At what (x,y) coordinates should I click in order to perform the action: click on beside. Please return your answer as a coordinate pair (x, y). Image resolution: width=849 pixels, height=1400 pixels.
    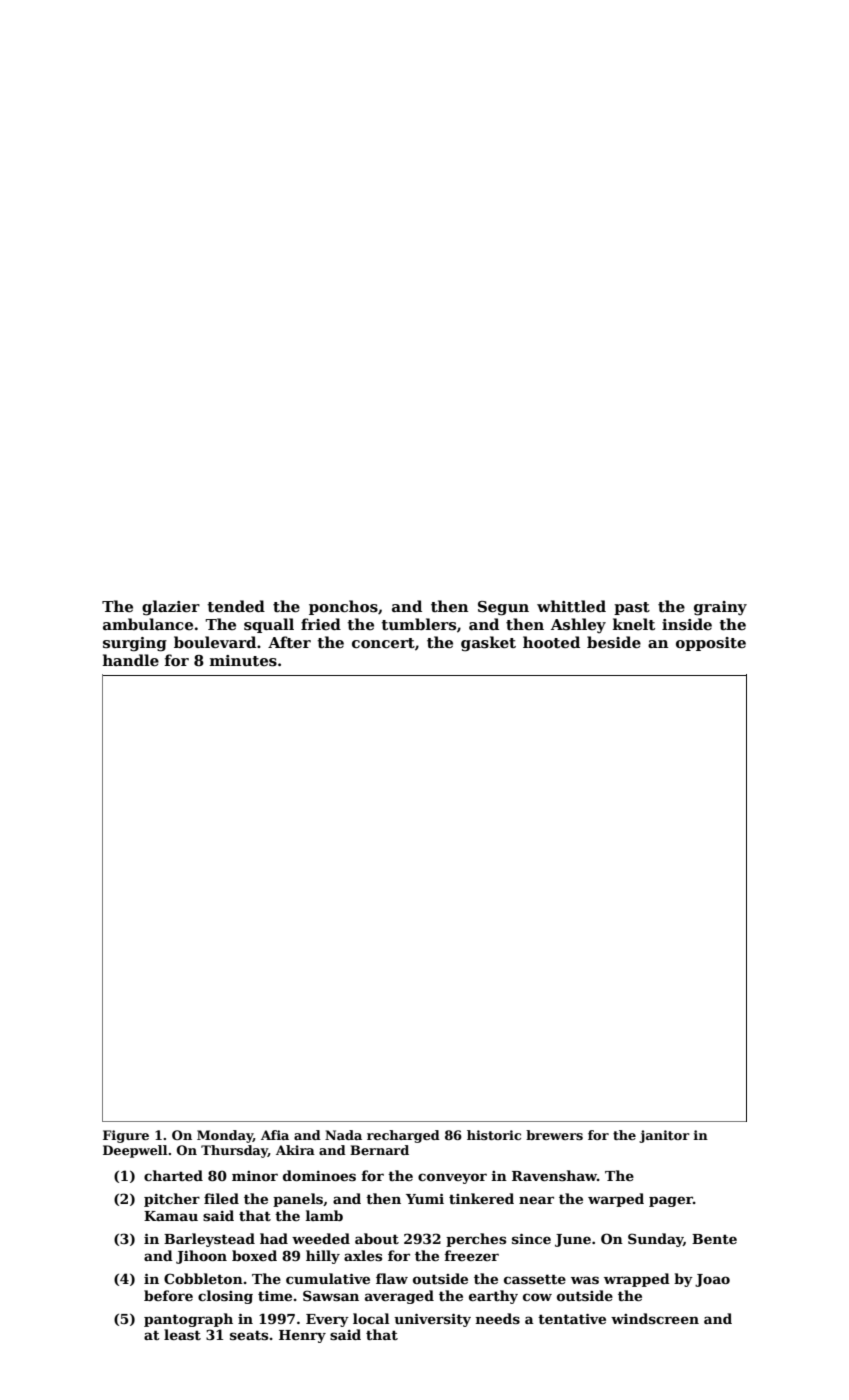
    Looking at the image, I should click on (614, 642).
